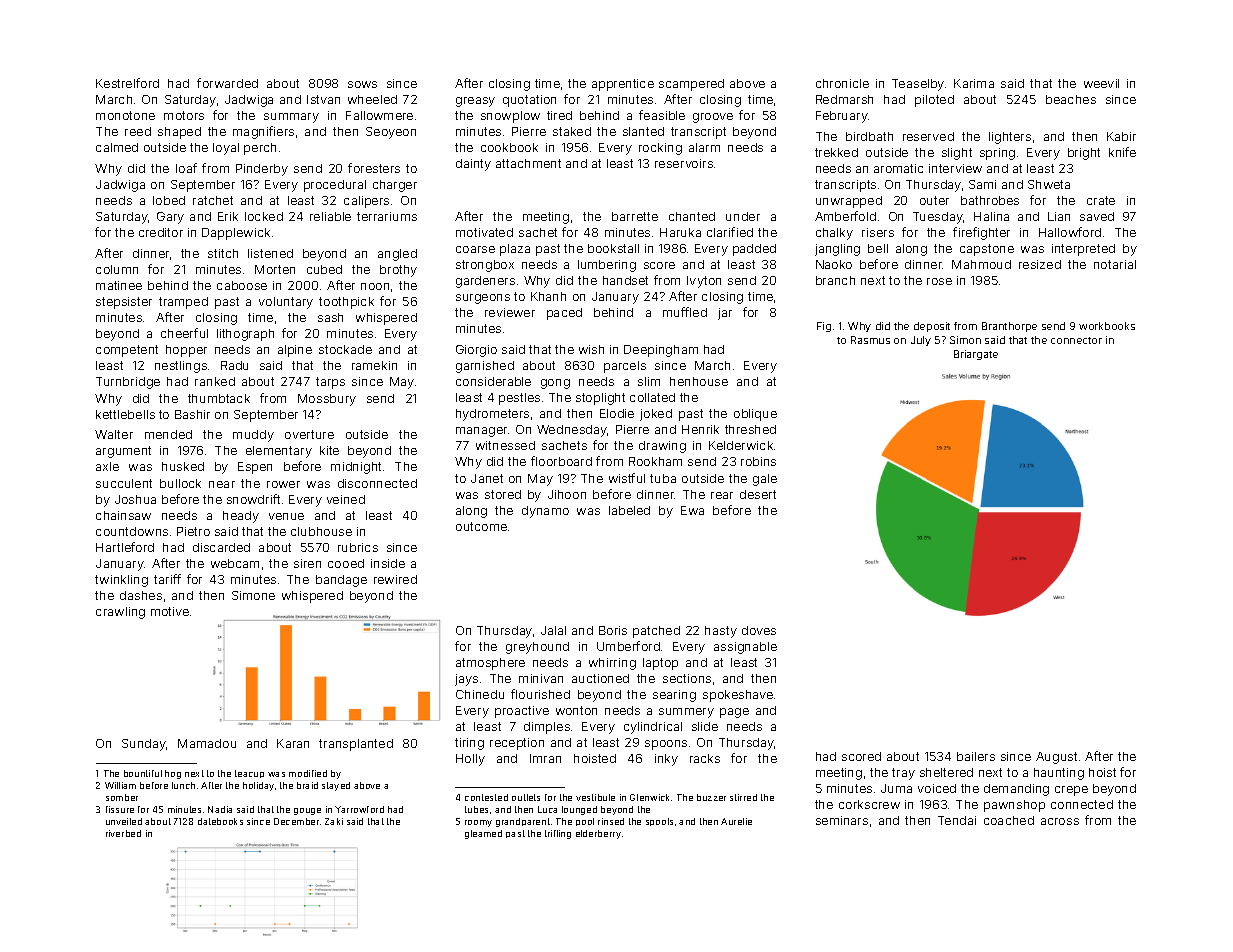  What do you see at coordinates (161, 232) in the screenshot?
I see `creditor` at bounding box center [161, 232].
